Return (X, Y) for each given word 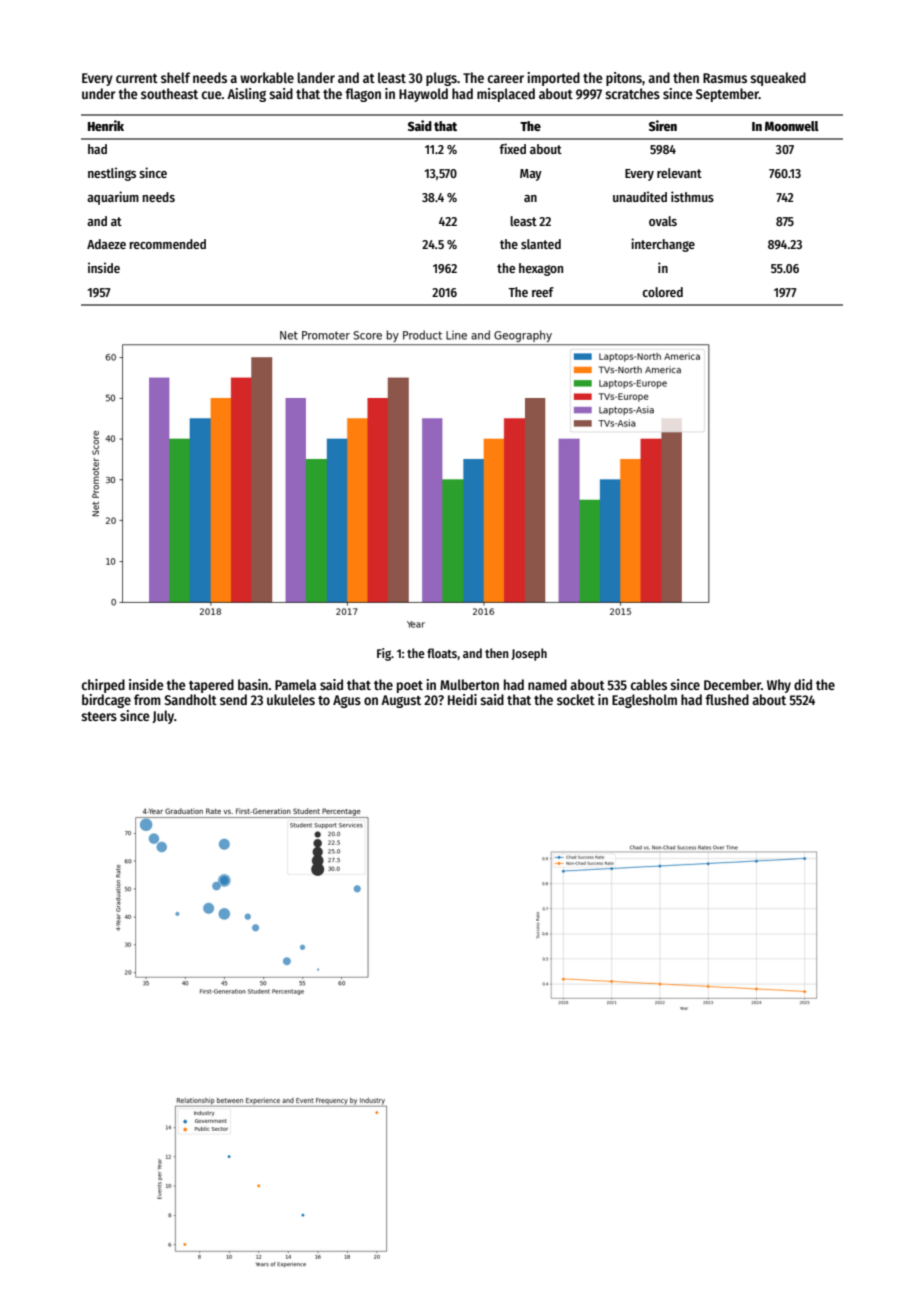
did (803, 684)
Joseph (529, 654)
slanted (541, 244)
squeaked (778, 79)
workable (267, 77)
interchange (663, 245)
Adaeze (106, 244)
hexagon (541, 269)
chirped (103, 686)
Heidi (462, 699)
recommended (168, 244)
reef (543, 292)
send (233, 699)
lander (316, 77)
